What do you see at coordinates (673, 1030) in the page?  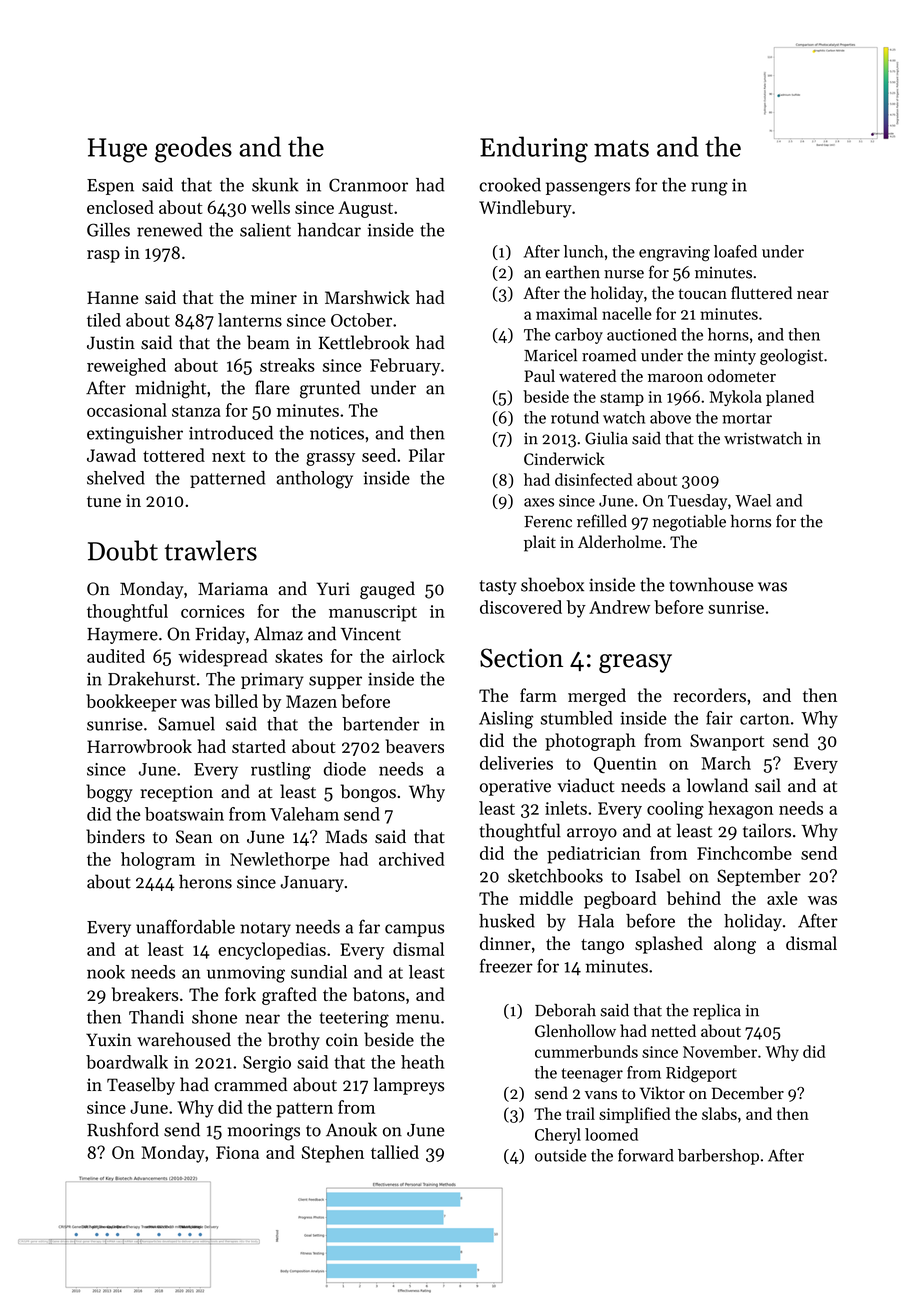 I see `netted` at bounding box center [673, 1030].
